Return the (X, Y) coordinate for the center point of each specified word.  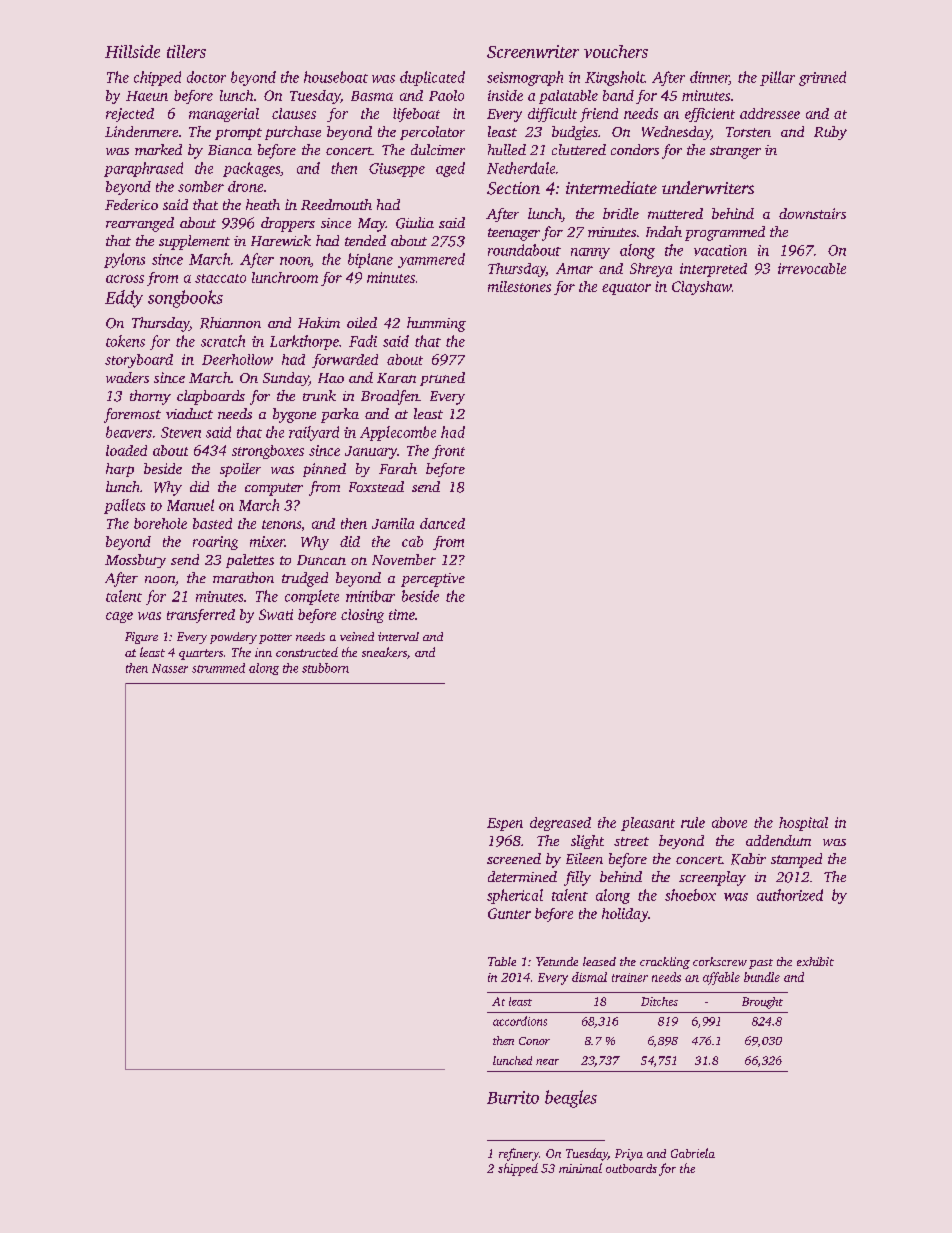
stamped (796, 860)
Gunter (509, 913)
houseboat (336, 77)
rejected (130, 115)
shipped (518, 1169)
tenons (281, 524)
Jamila (393, 523)
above (729, 822)
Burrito (513, 1097)
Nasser (170, 668)
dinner (709, 78)
